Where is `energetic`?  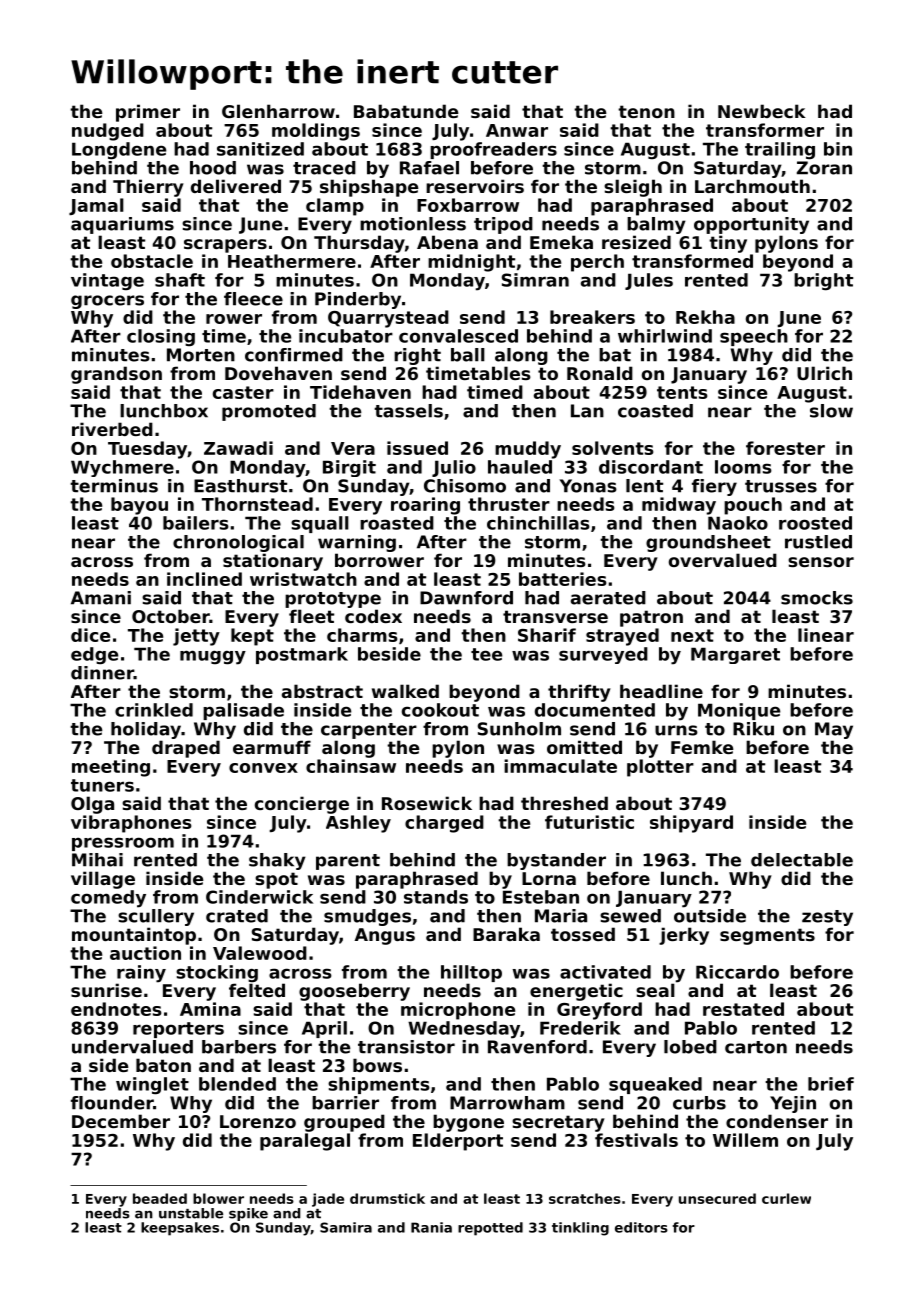 energetic is located at coordinates (576, 992).
